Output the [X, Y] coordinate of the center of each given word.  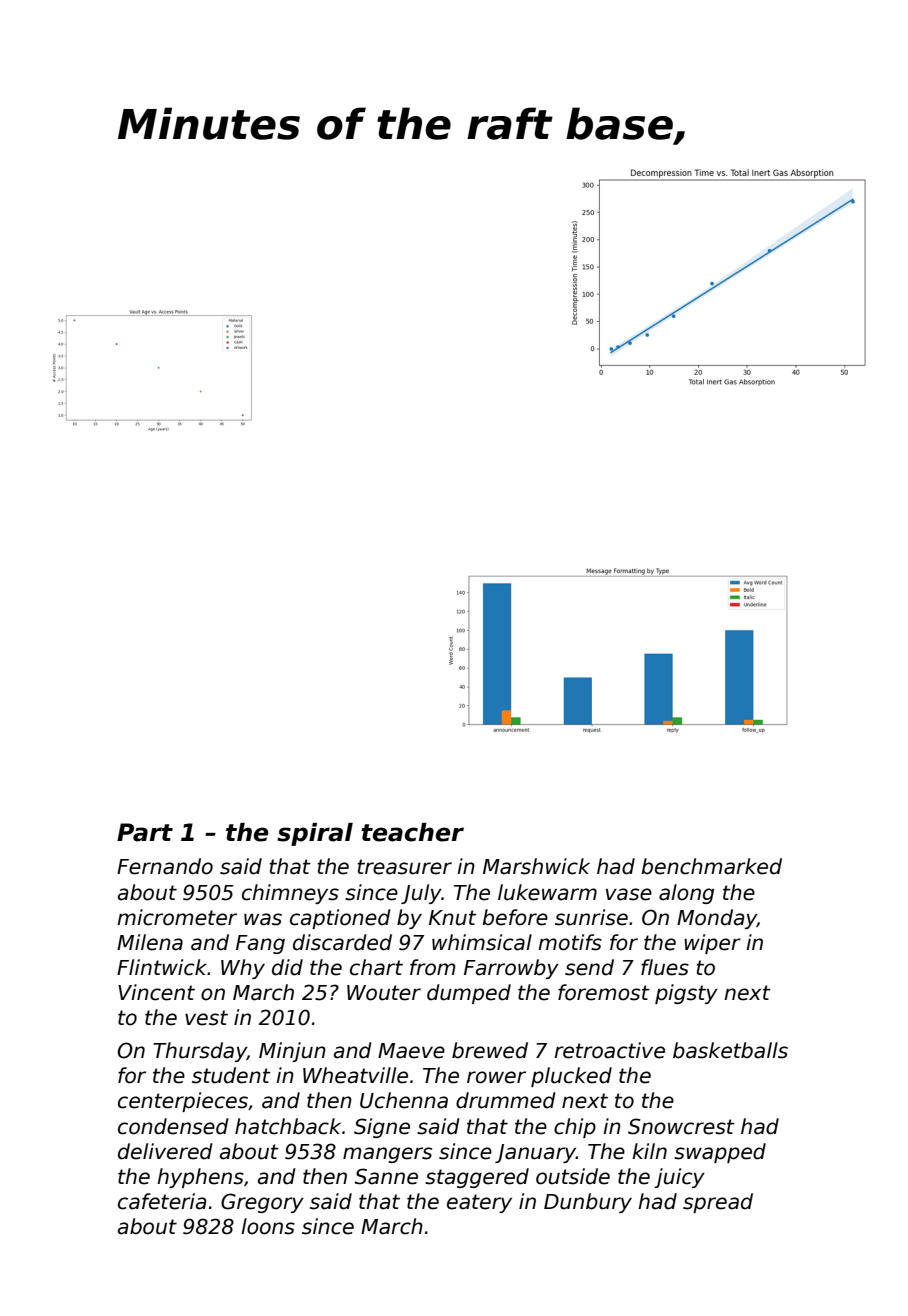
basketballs [730, 1050]
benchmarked [711, 866]
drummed [506, 1100]
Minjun [292, 1052]
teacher [412, 832]
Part [145, 832]
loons [268, 1226]
